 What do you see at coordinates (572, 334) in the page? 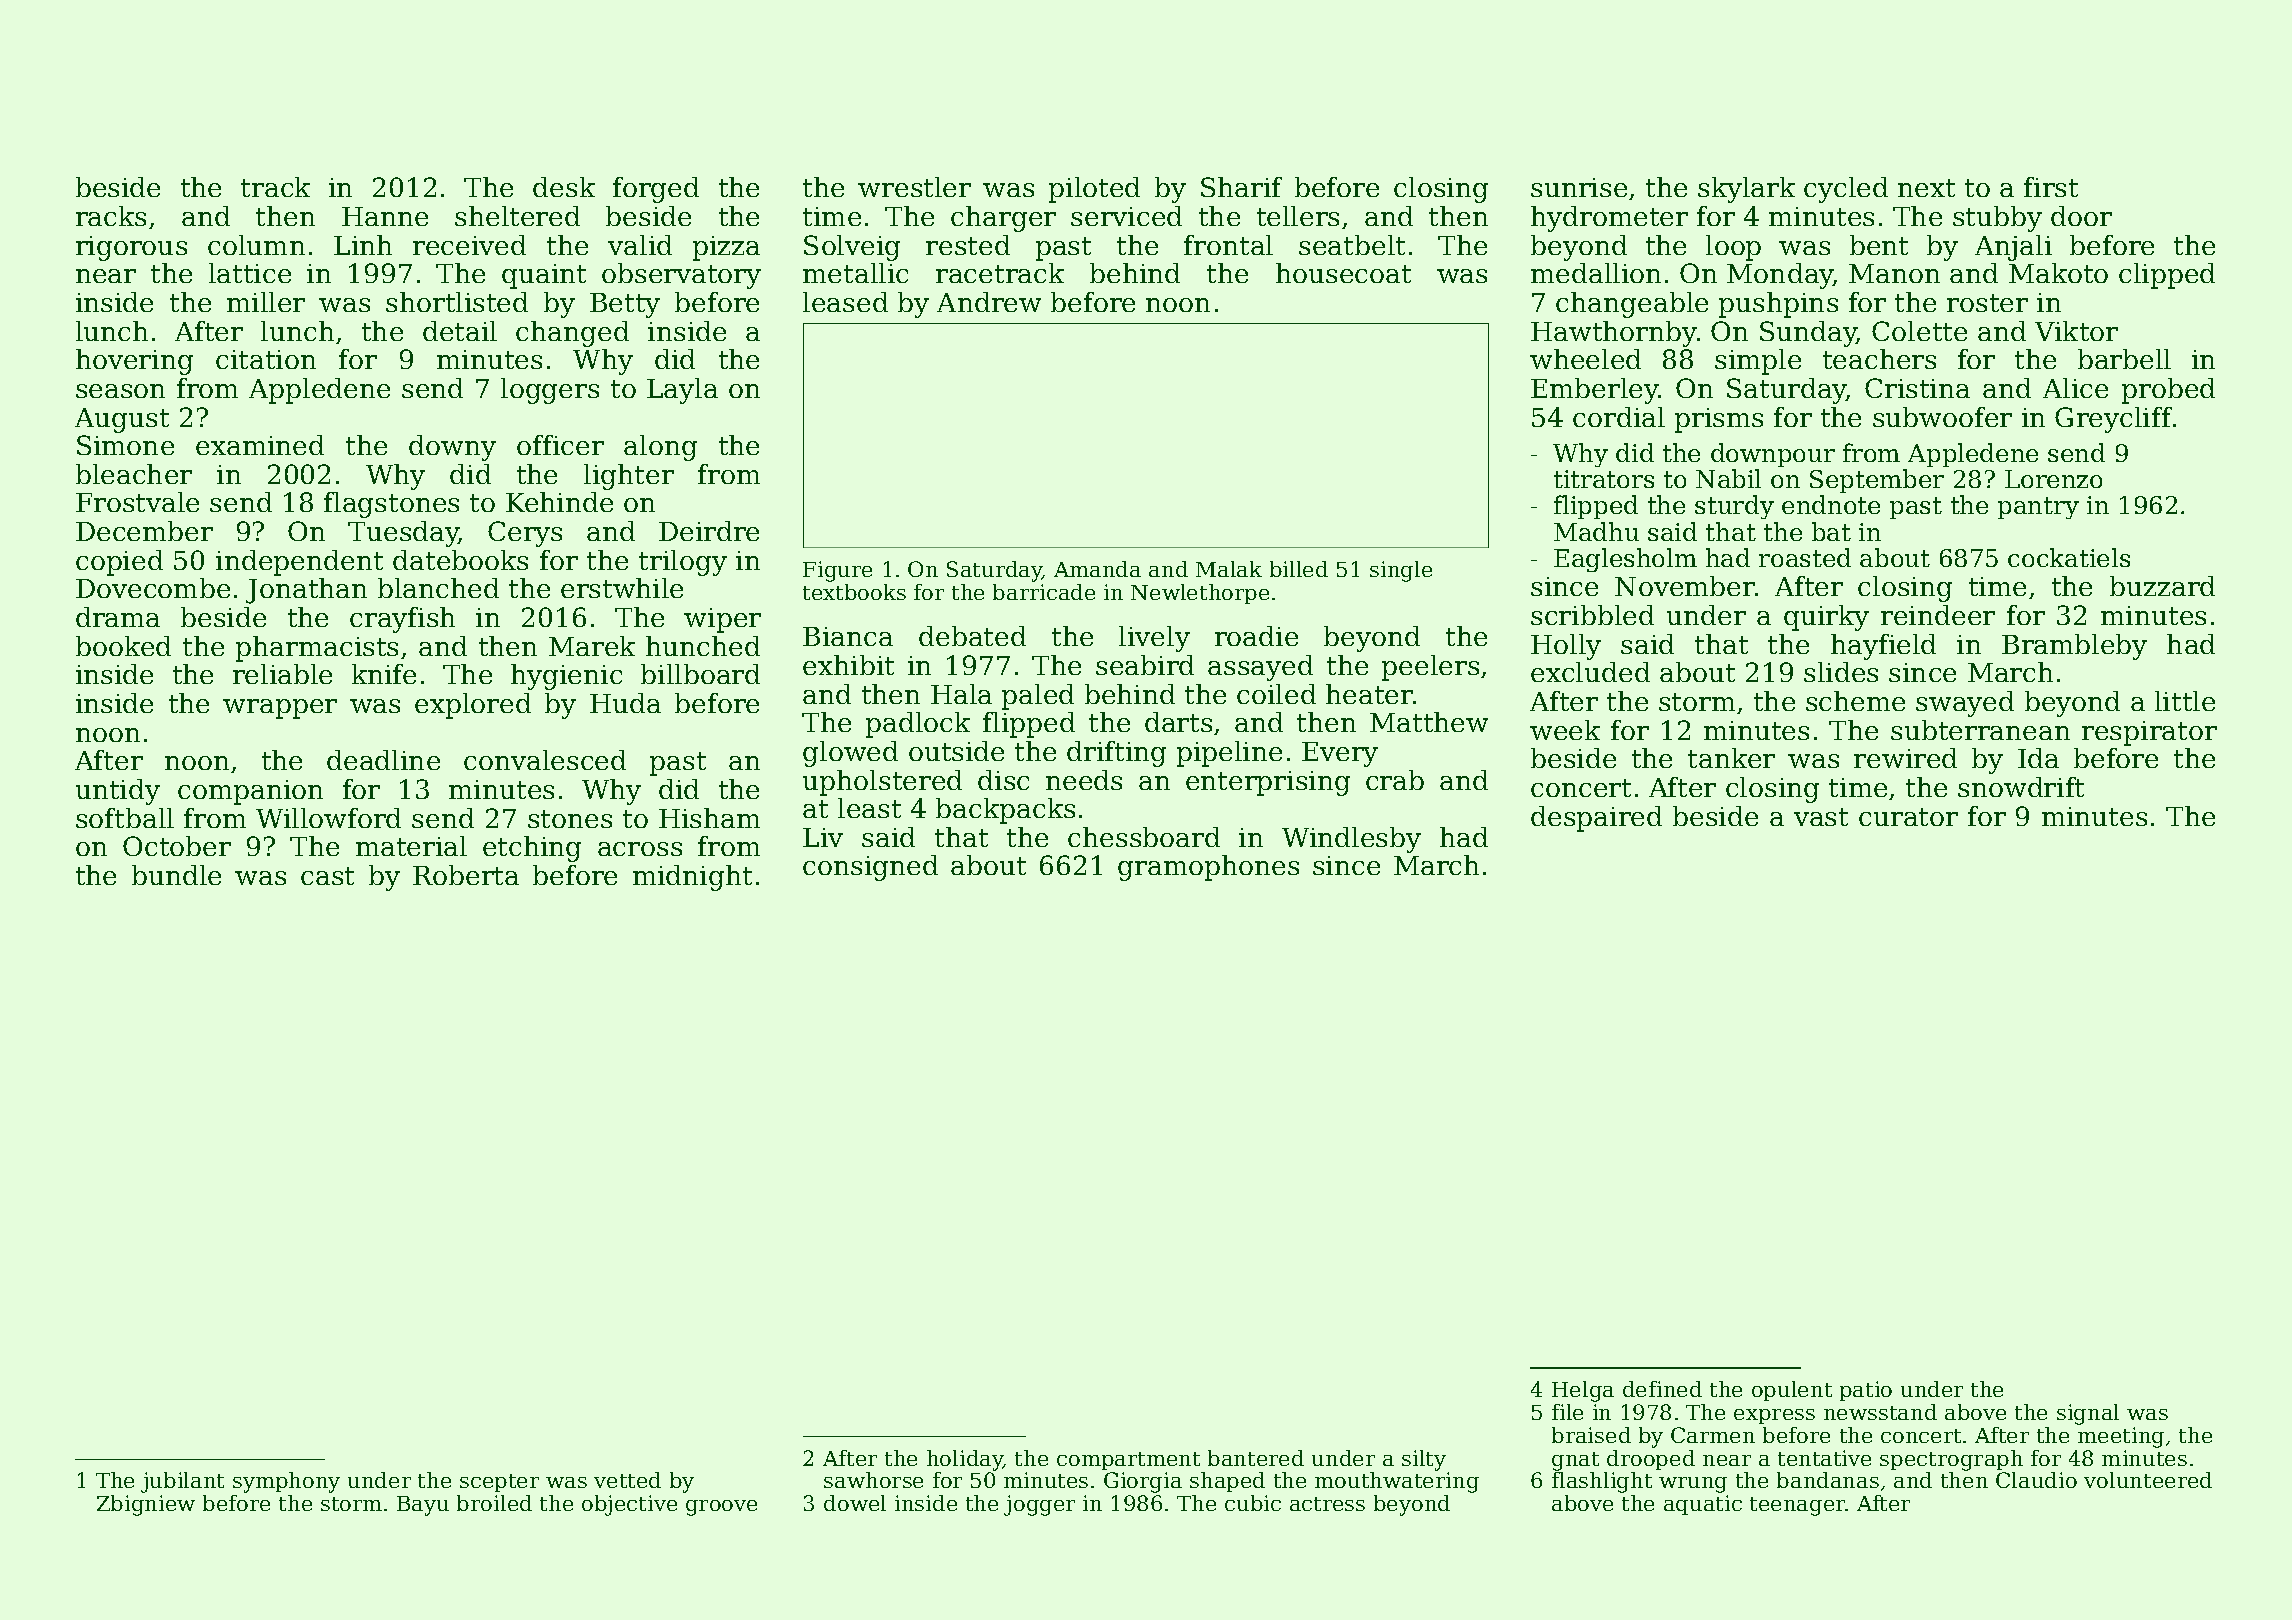
I see `changed` at bounding box center [572, 334].
